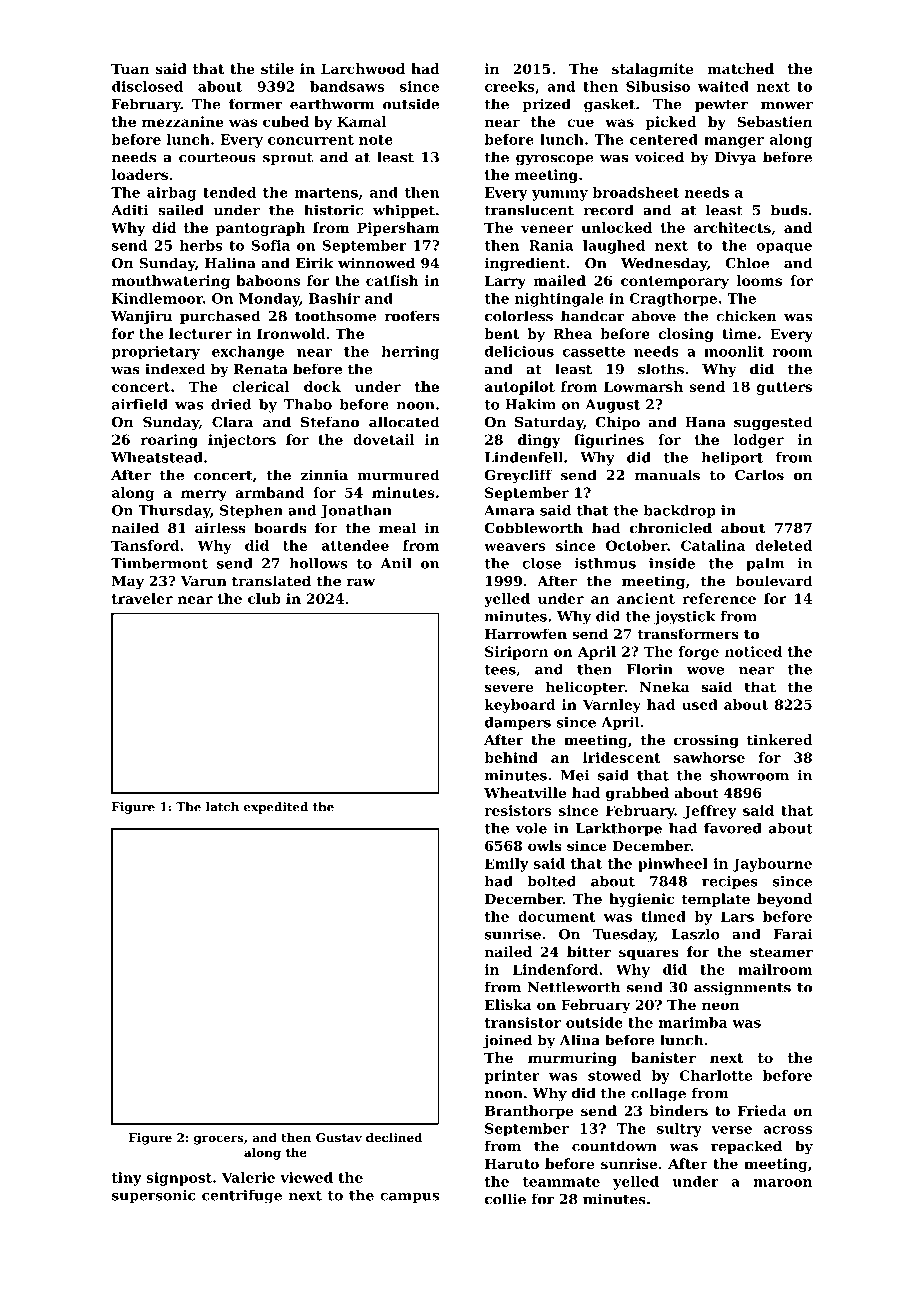  I want to click on pewter, so click(721, 106).
